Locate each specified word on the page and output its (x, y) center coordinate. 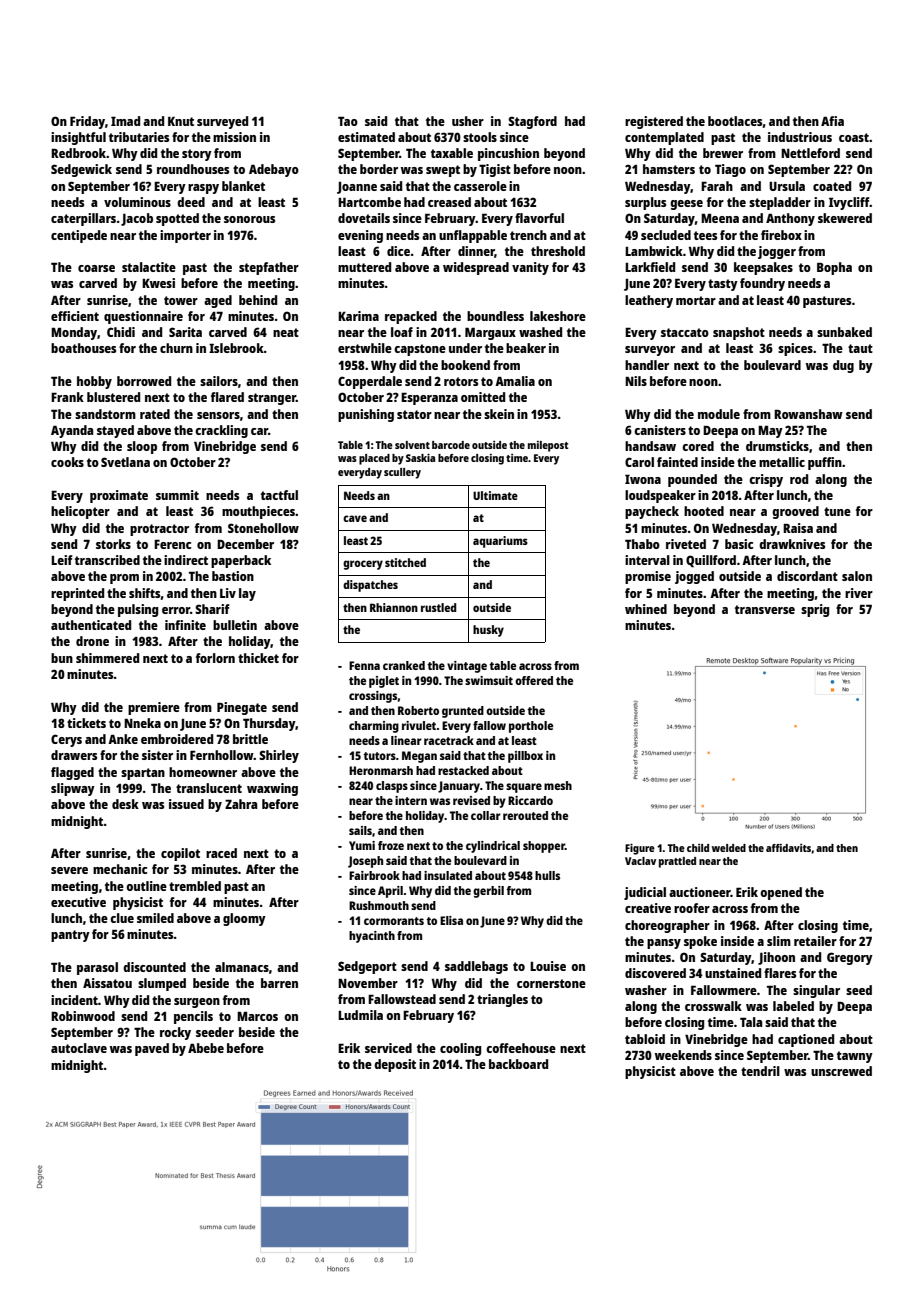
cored (698, 446)
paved (152, 1049)
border (379, 169)
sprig (815, 610)
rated (155, 414)
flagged (72, 773)
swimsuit (489, 680)
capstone (420, 350)
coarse (96, 268)
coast (854, 137)
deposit (395, 1065)
